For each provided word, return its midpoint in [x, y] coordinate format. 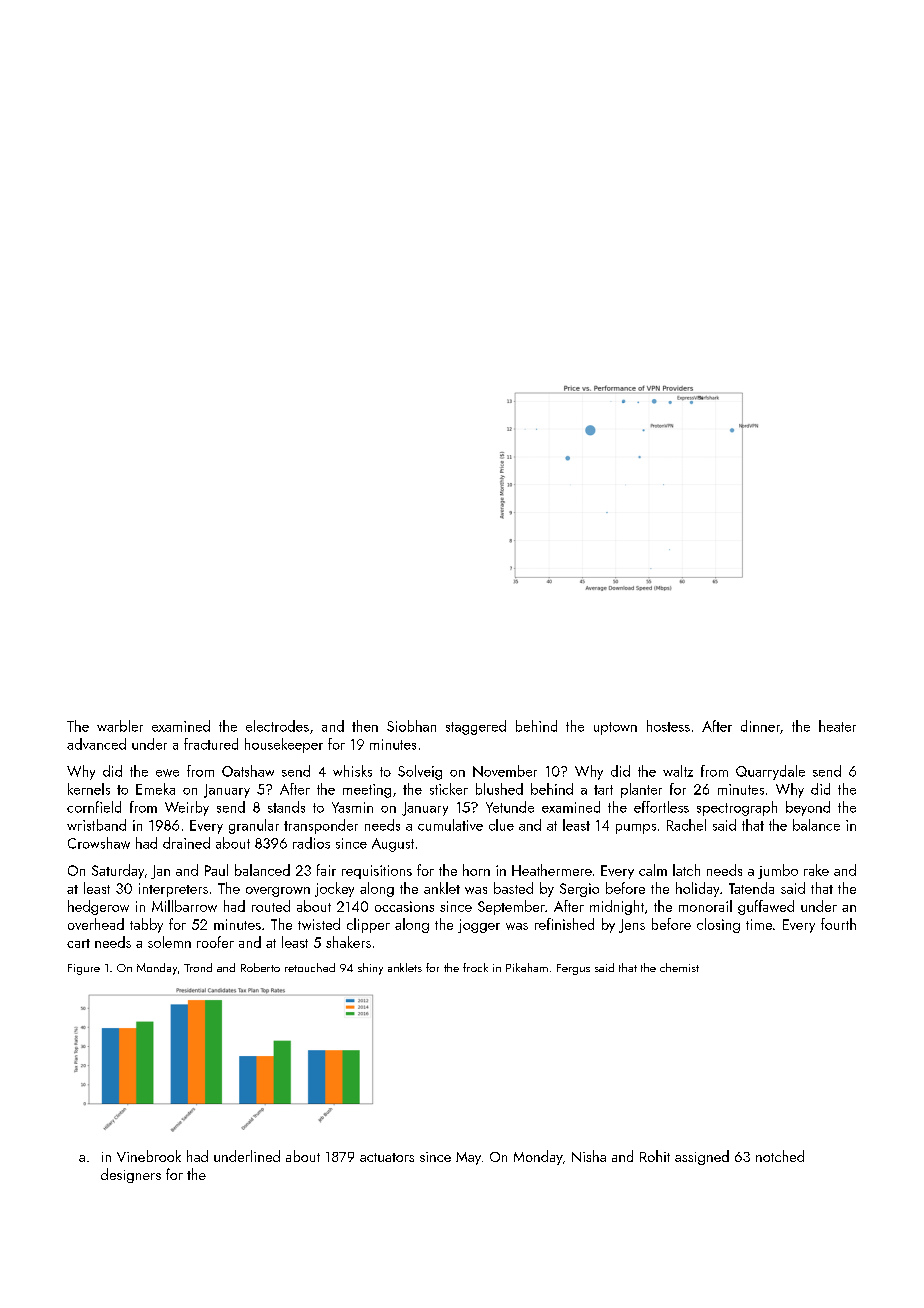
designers [131, 1175]
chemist [679, 967]
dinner [760, 726]
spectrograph [737, 808]
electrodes [277, 726]
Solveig [420, 772]
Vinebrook [149, 1156]
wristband [96, 825]
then [365, 726]
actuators [387, 1157]
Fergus [573, 969]
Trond [198, 967]
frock [475, 967]
